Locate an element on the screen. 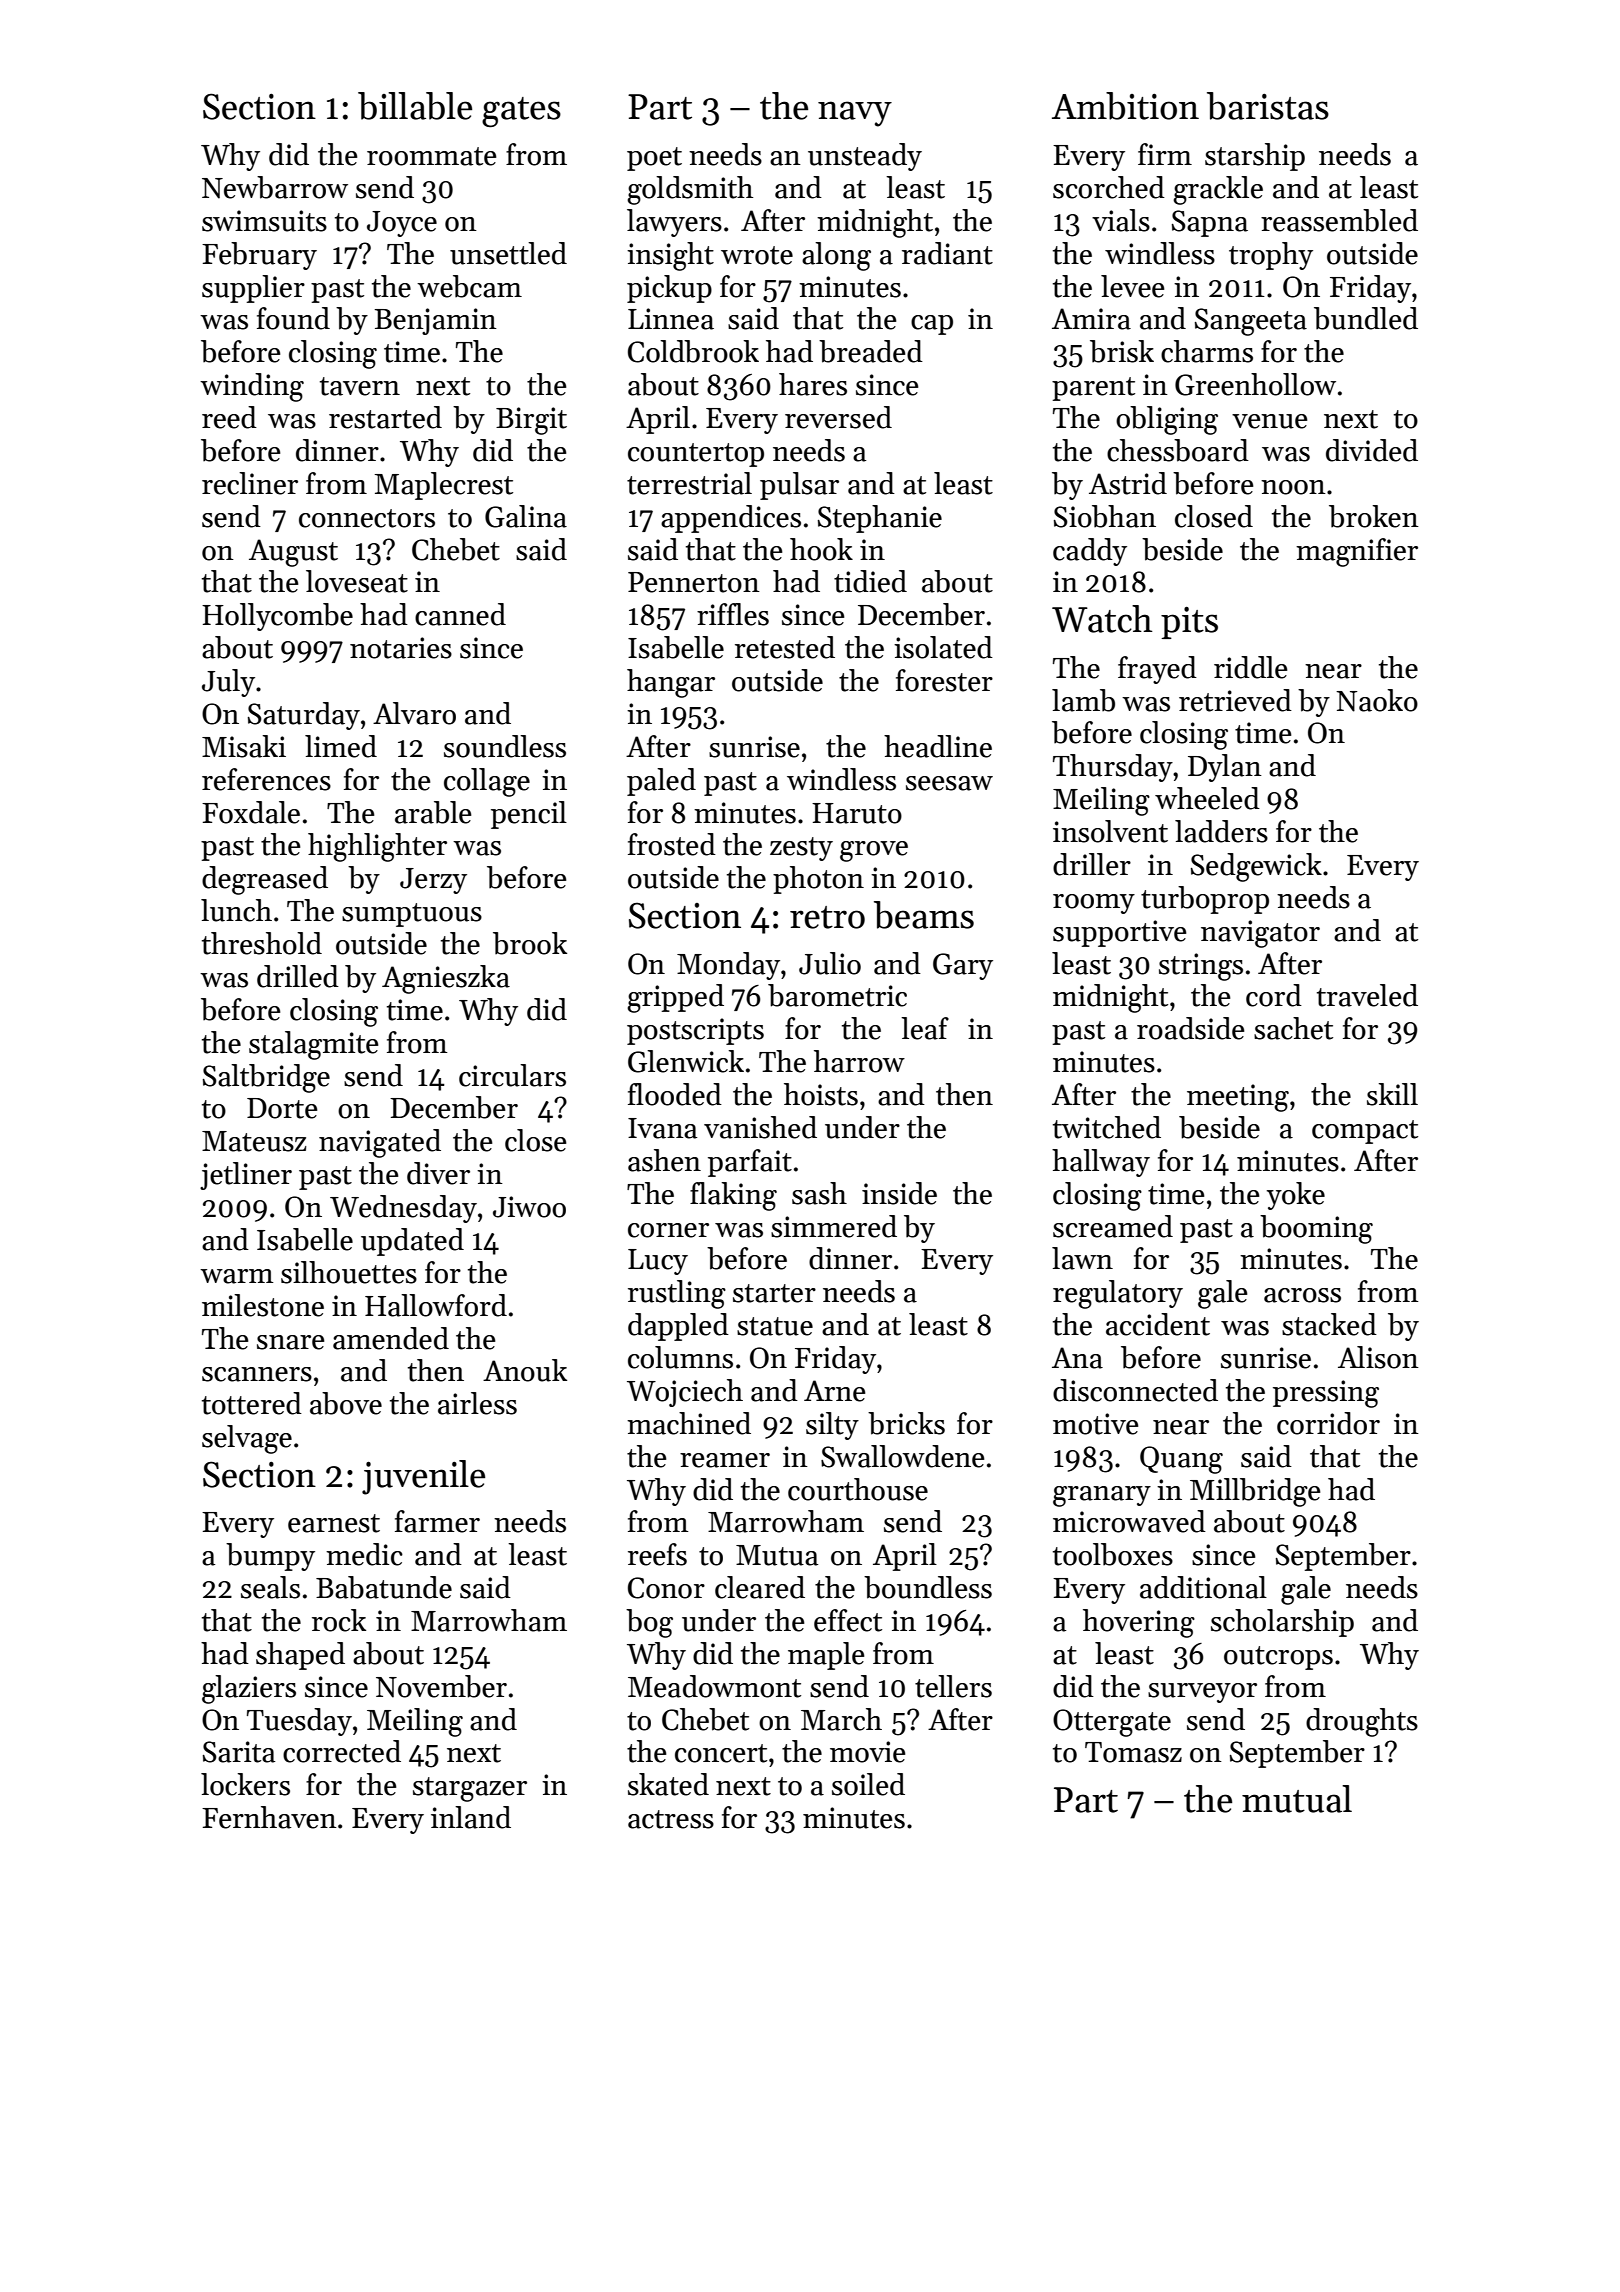  Thursday is located at coordinates (1113, 768).
